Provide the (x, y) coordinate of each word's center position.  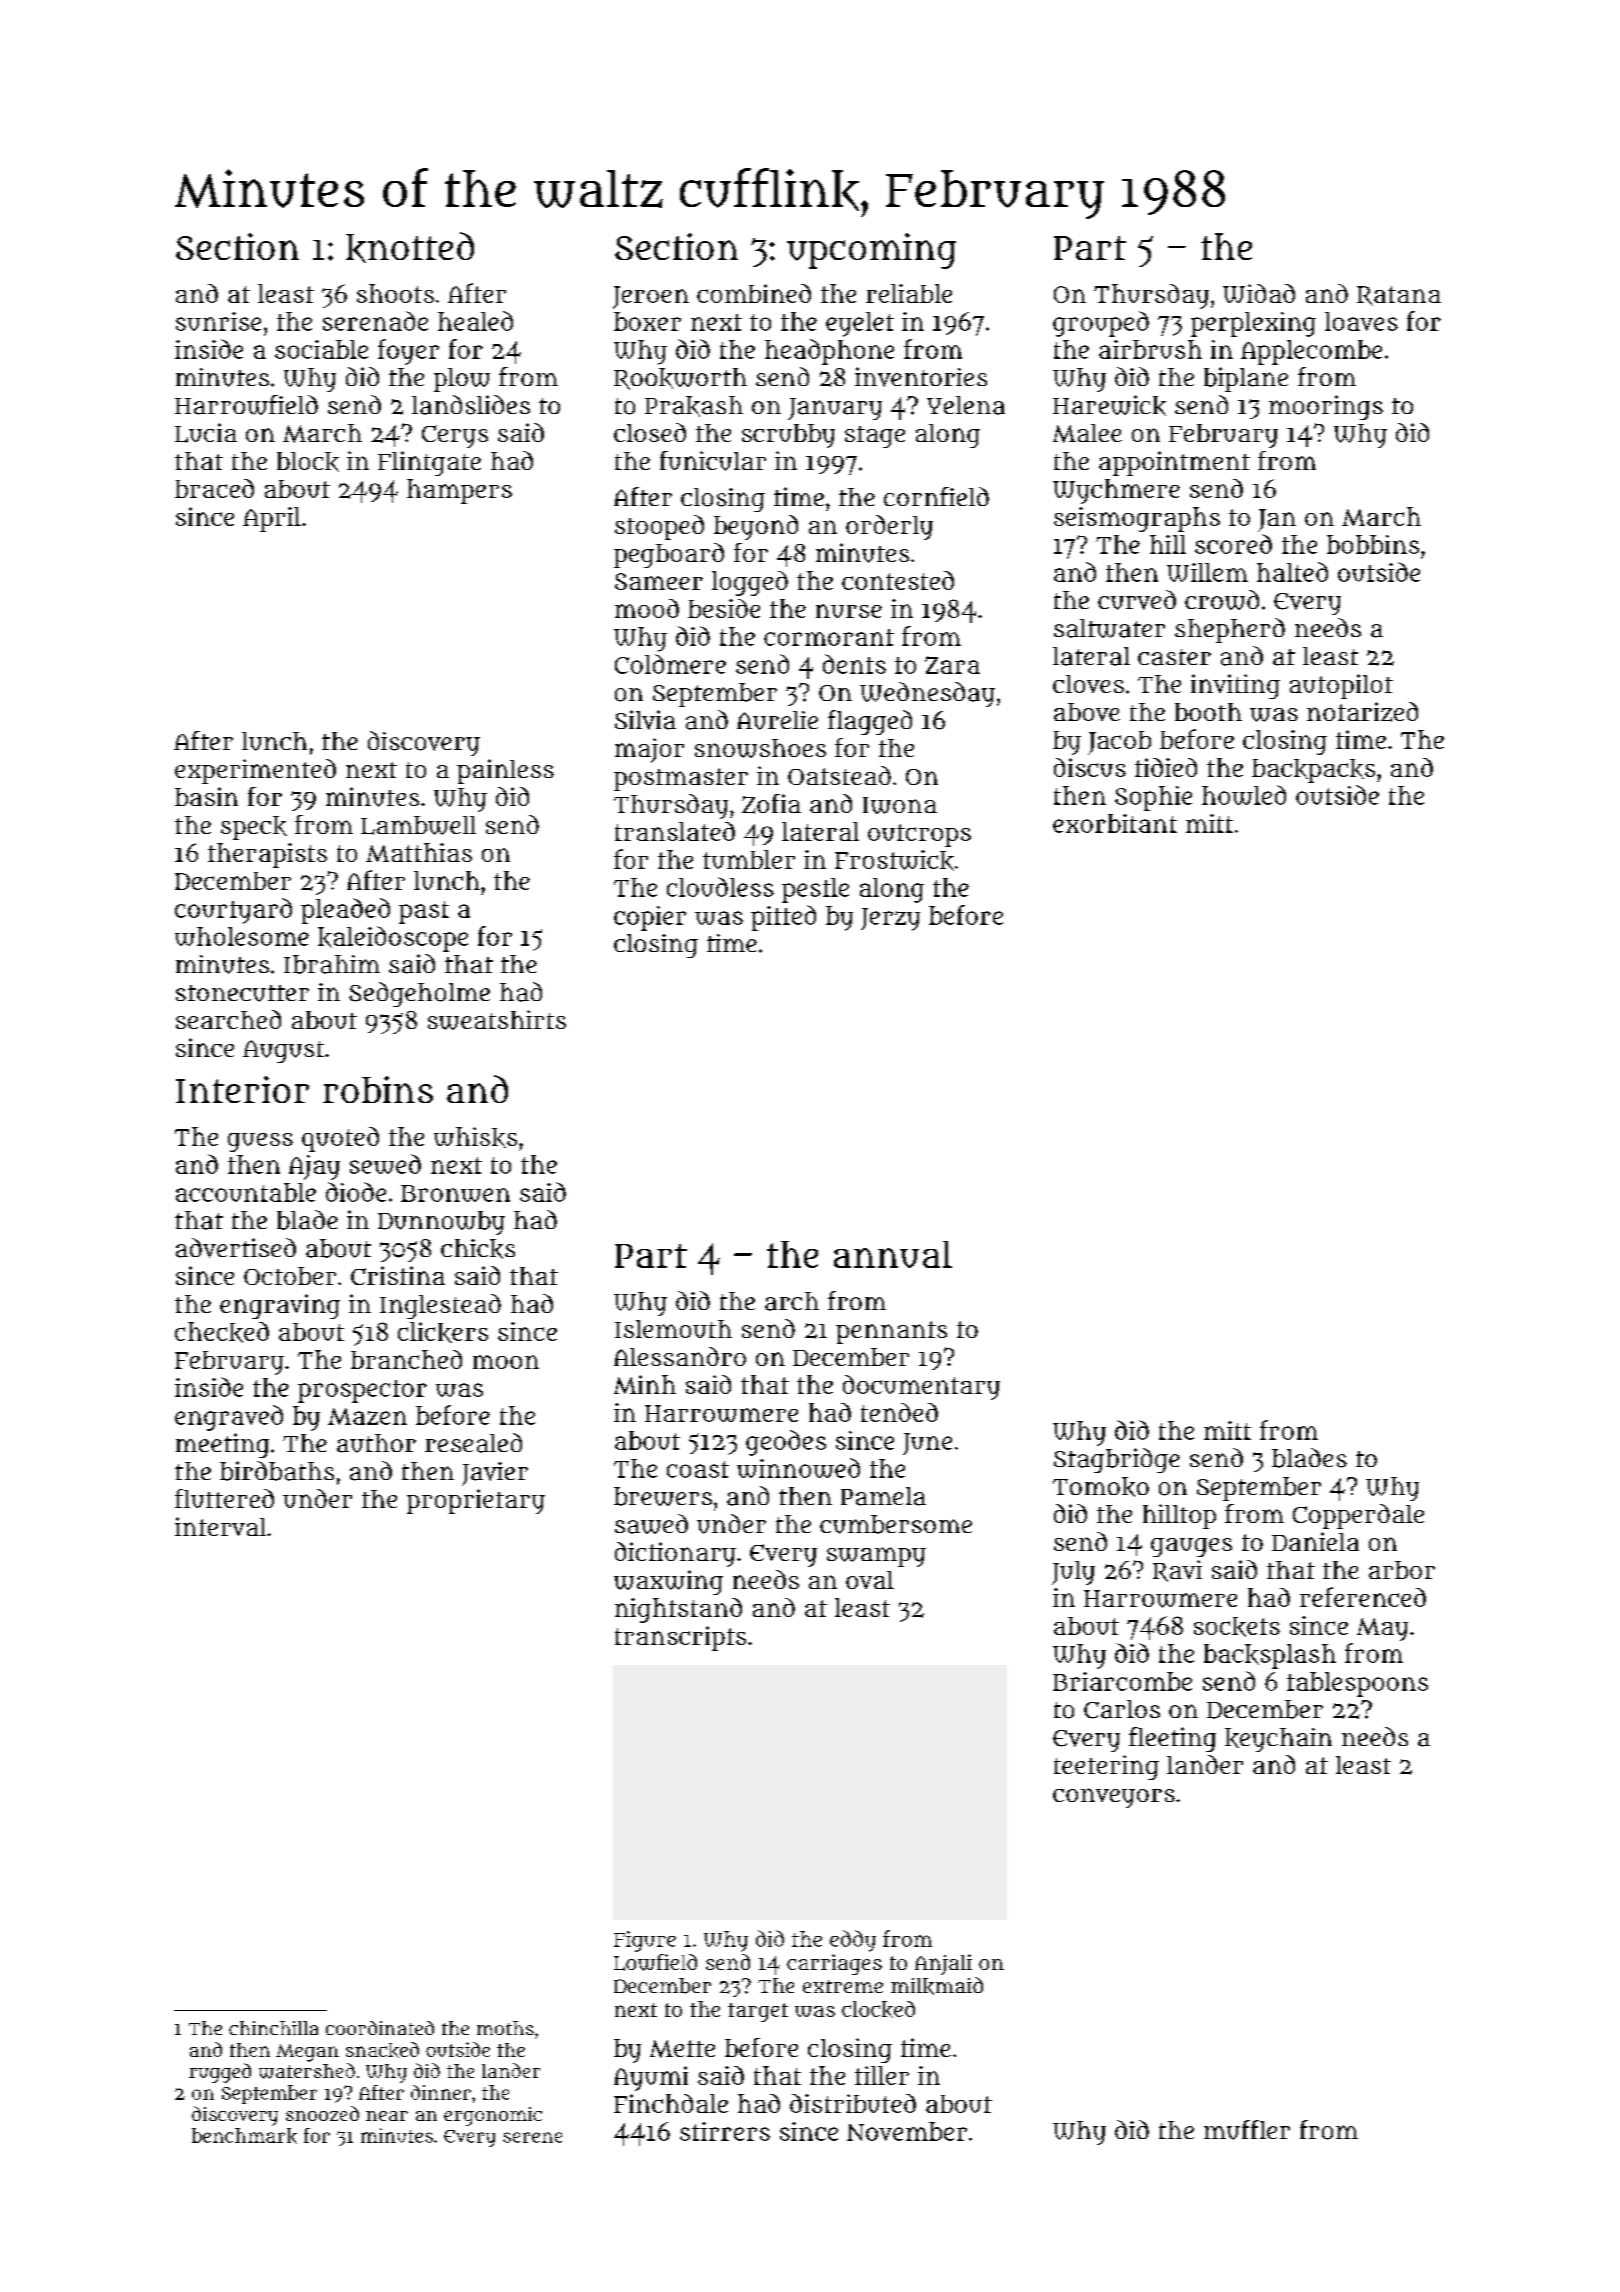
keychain (1278, 1740)
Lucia (206, 433)
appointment (1174, 463)
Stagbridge (1117, 1460)
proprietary (476, 1501)
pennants (891, 1332)
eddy (853, 1941)
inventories (921, 377)
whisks (475, 1137)
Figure (645, 1941)
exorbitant (1115, 823)
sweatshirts (497, 1020)
